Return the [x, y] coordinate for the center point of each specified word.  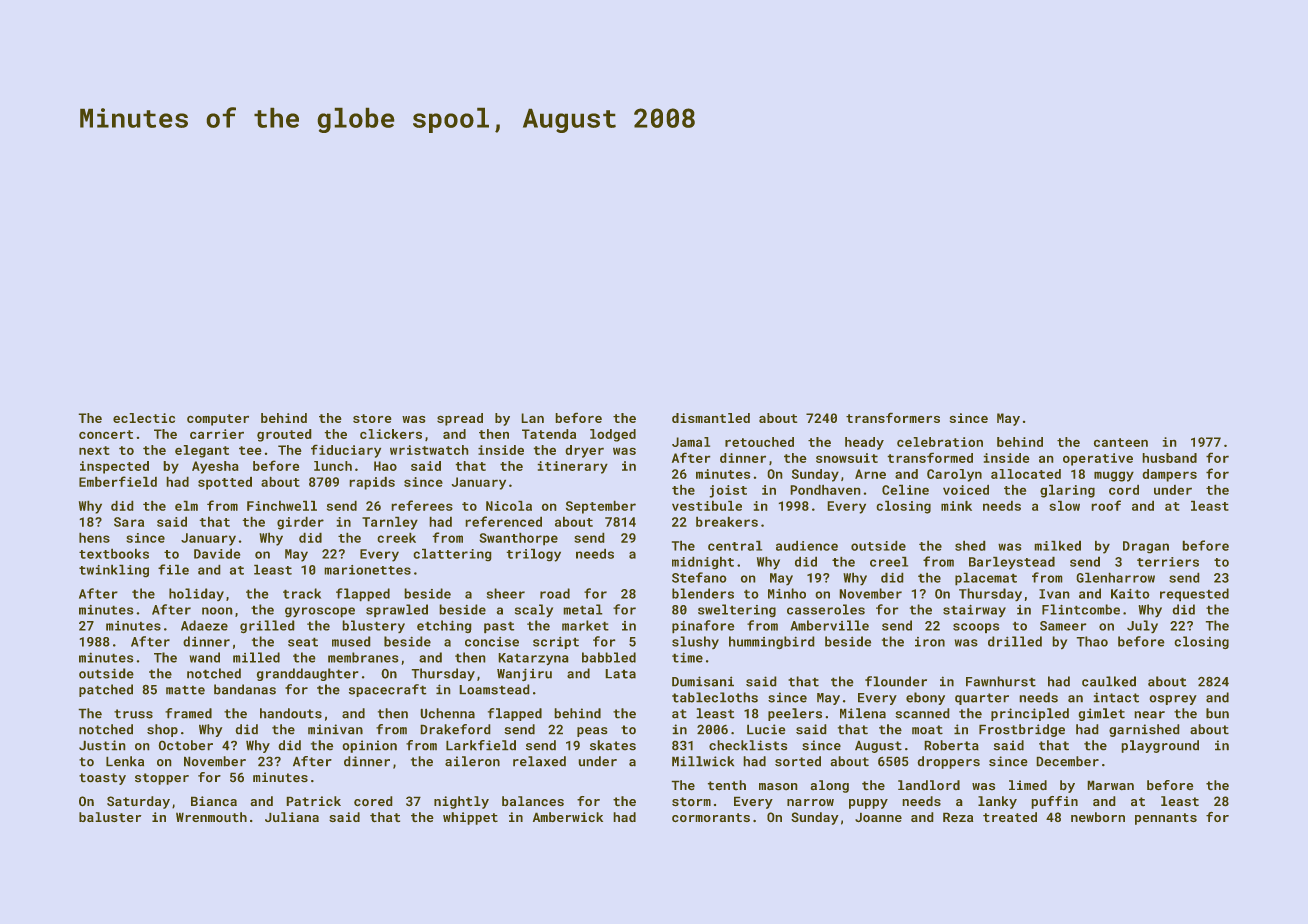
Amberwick [568, 817]
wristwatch [429, 450]
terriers [1168, 562]
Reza [958, 817]
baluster [110, 817]
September [601, 507]
